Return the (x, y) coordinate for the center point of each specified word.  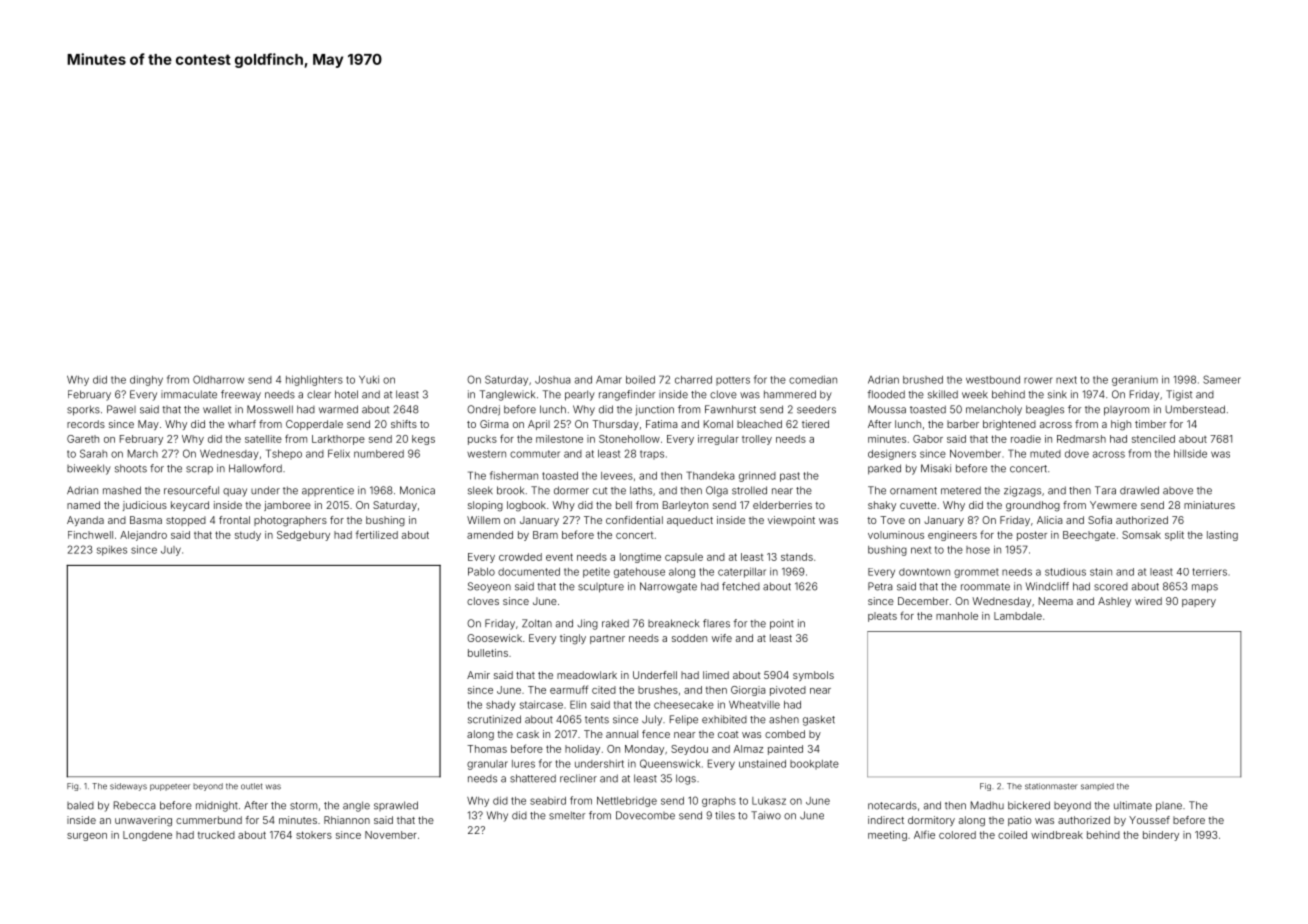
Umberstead (1195, 409)
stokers (314, 835)
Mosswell (270, 409)
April (539, 425)
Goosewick (494, 638)
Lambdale (1018, 616)
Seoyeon (489, 587)
